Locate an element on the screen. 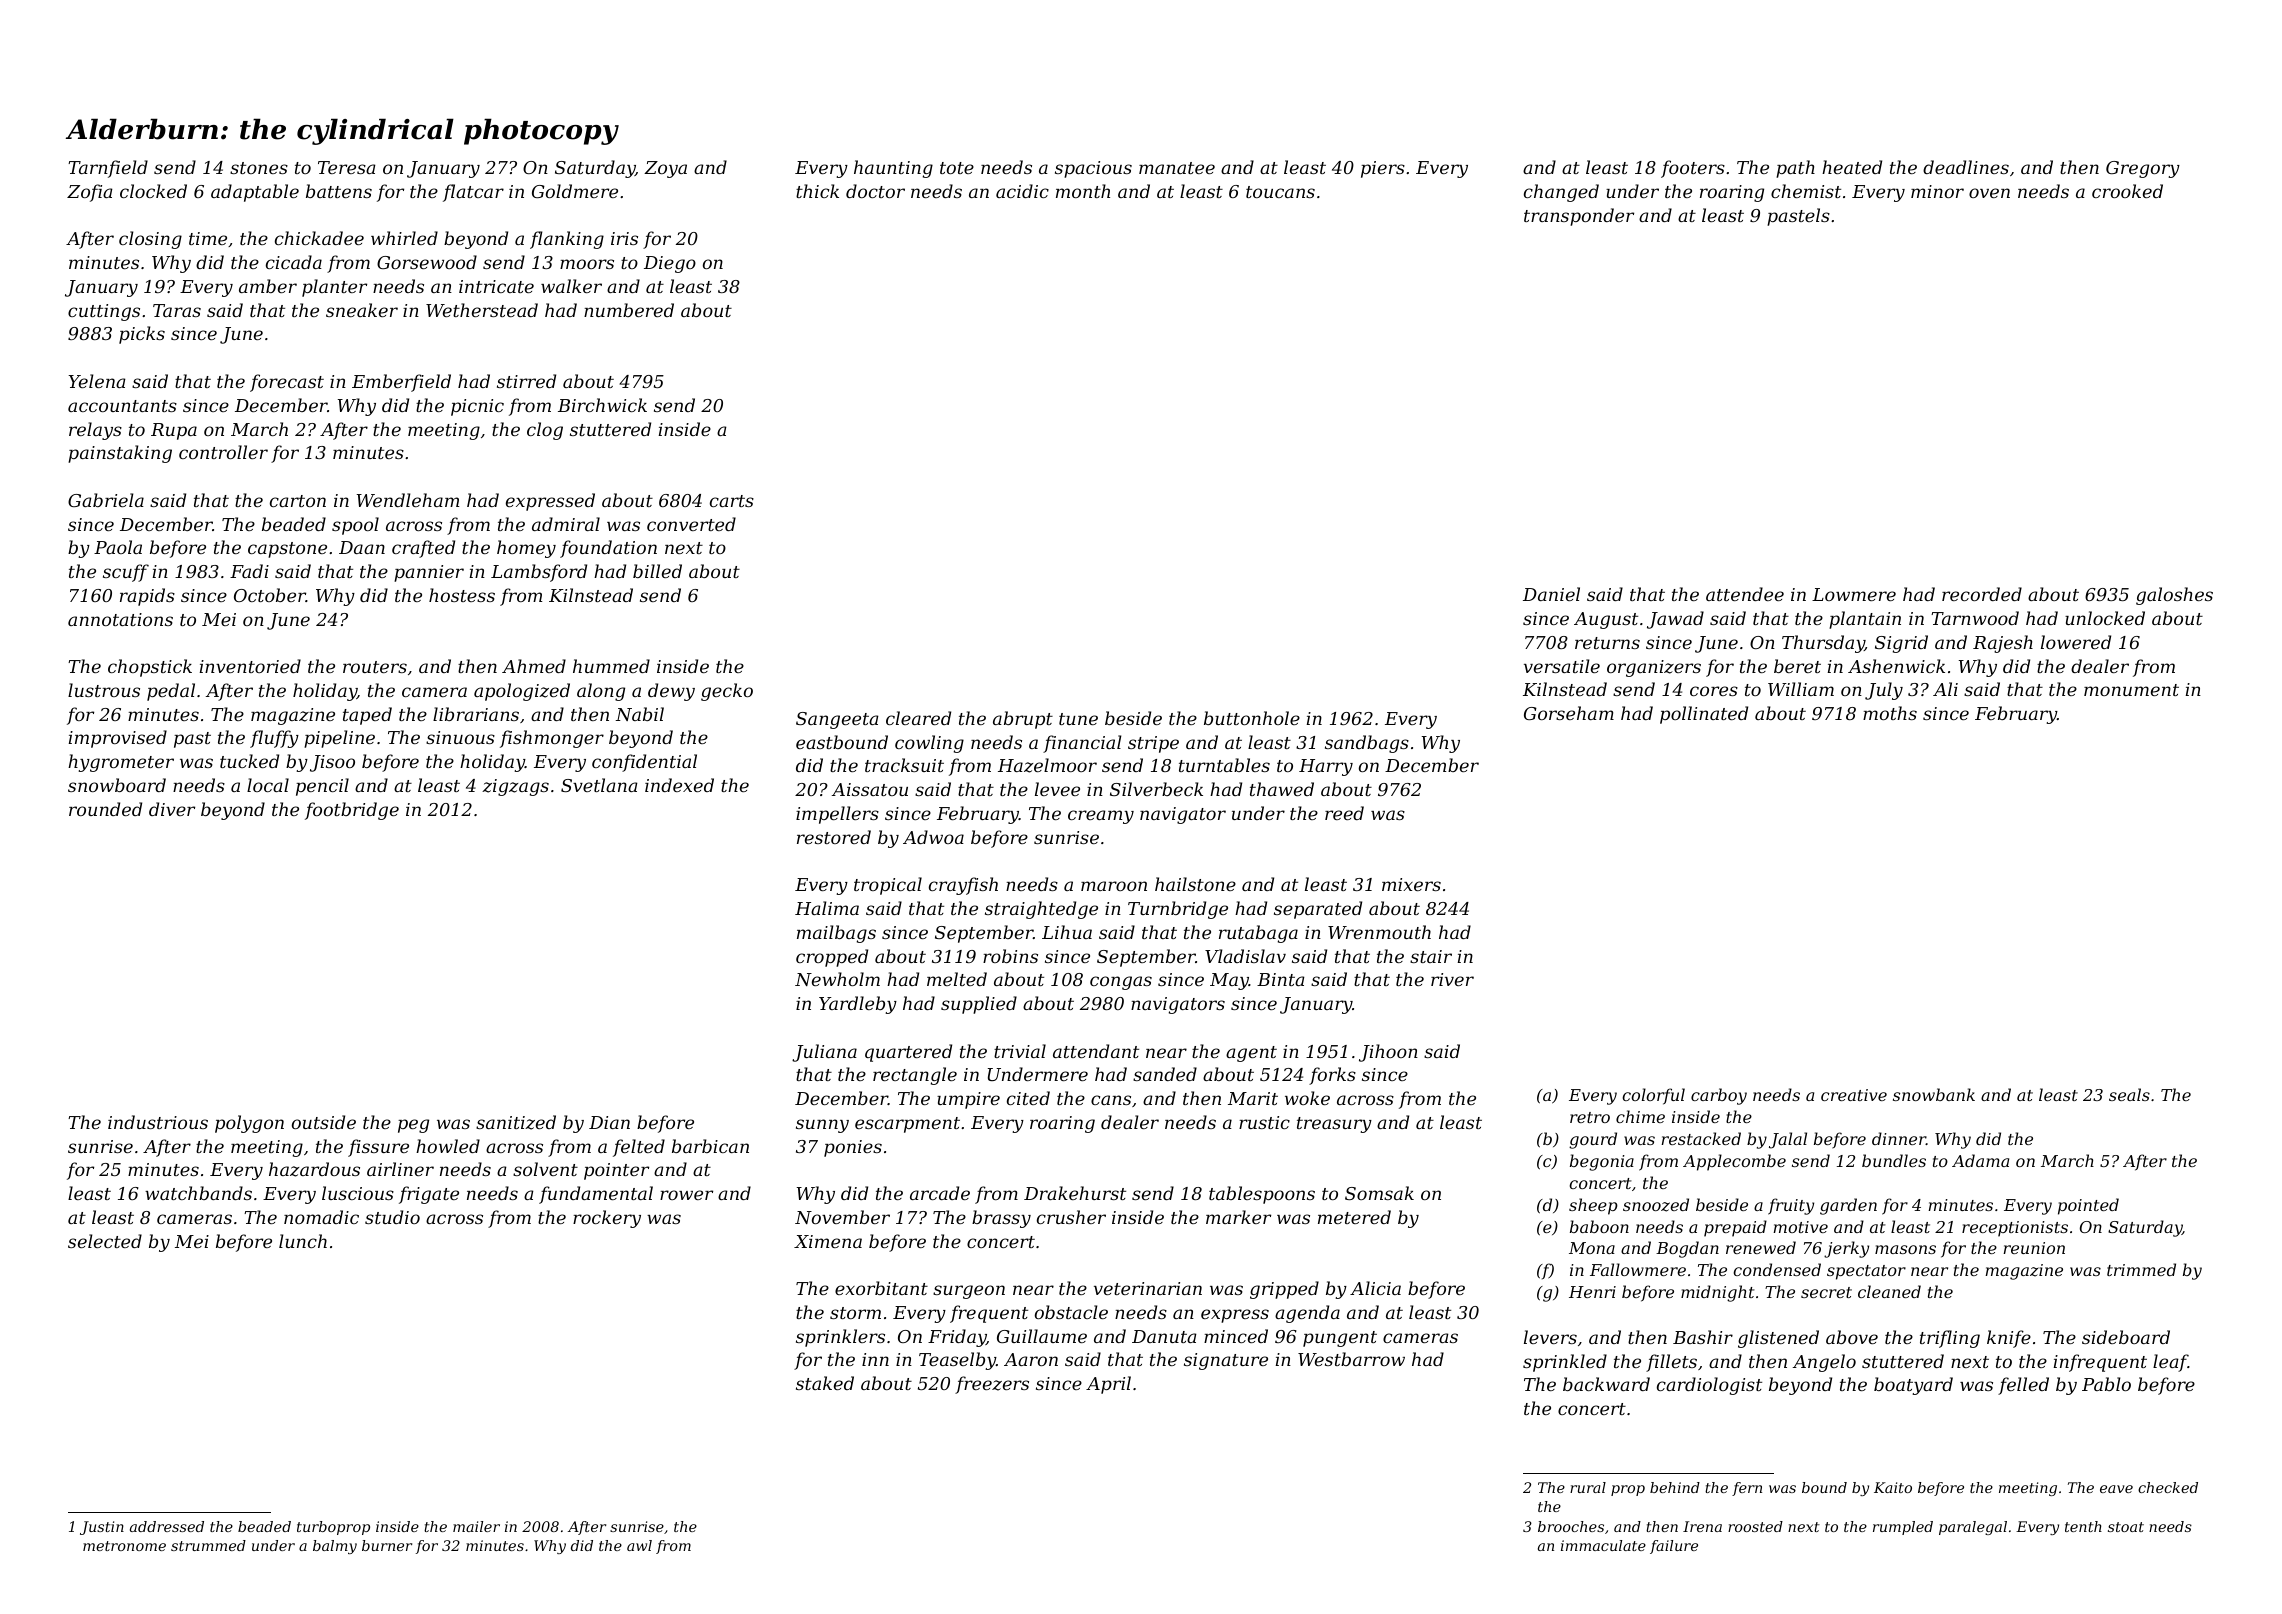  carts is located at coordinates (732, 501).
